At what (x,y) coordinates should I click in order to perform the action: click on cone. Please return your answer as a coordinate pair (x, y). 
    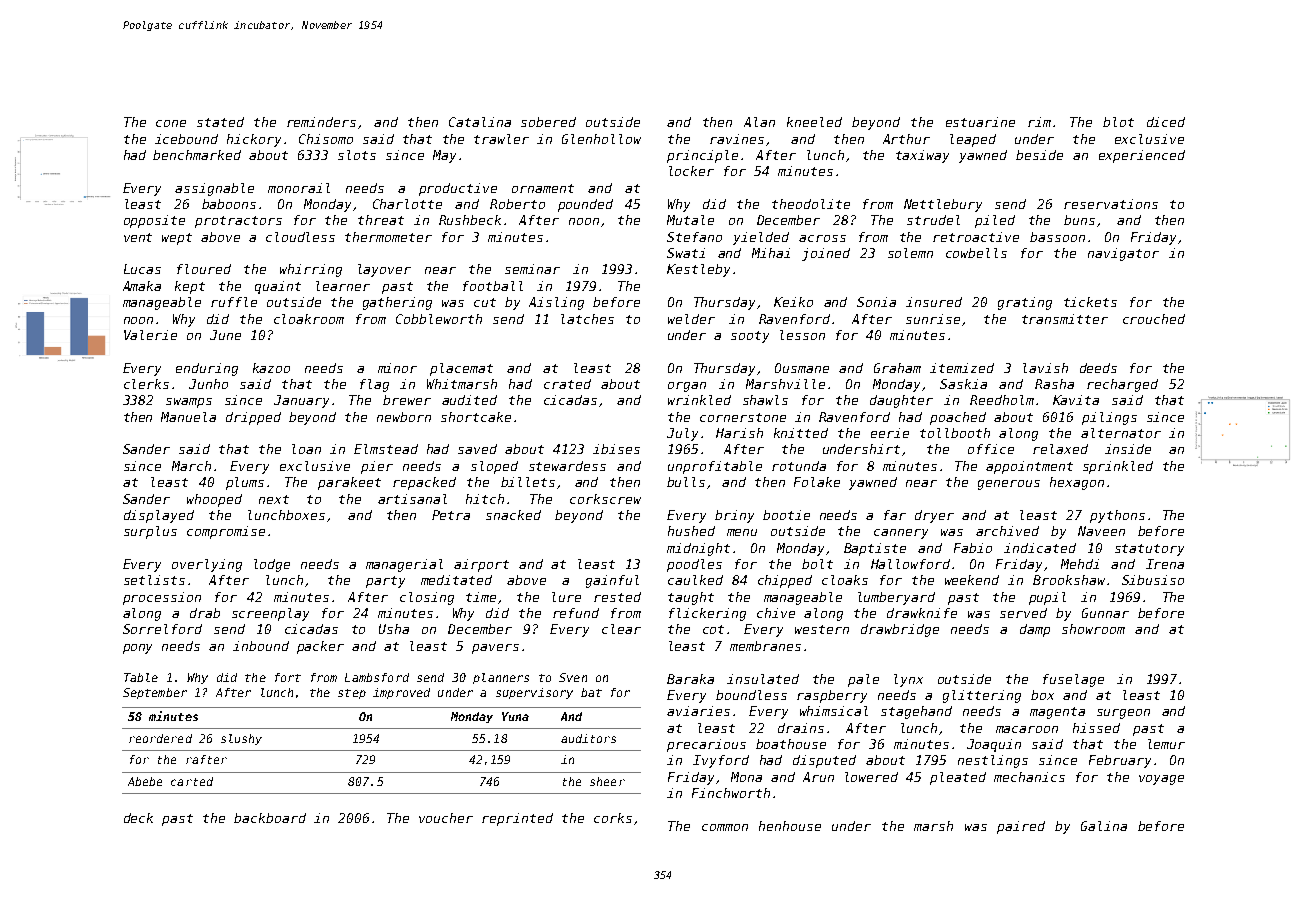
    Looking at the image, I should click on (171, 123).
